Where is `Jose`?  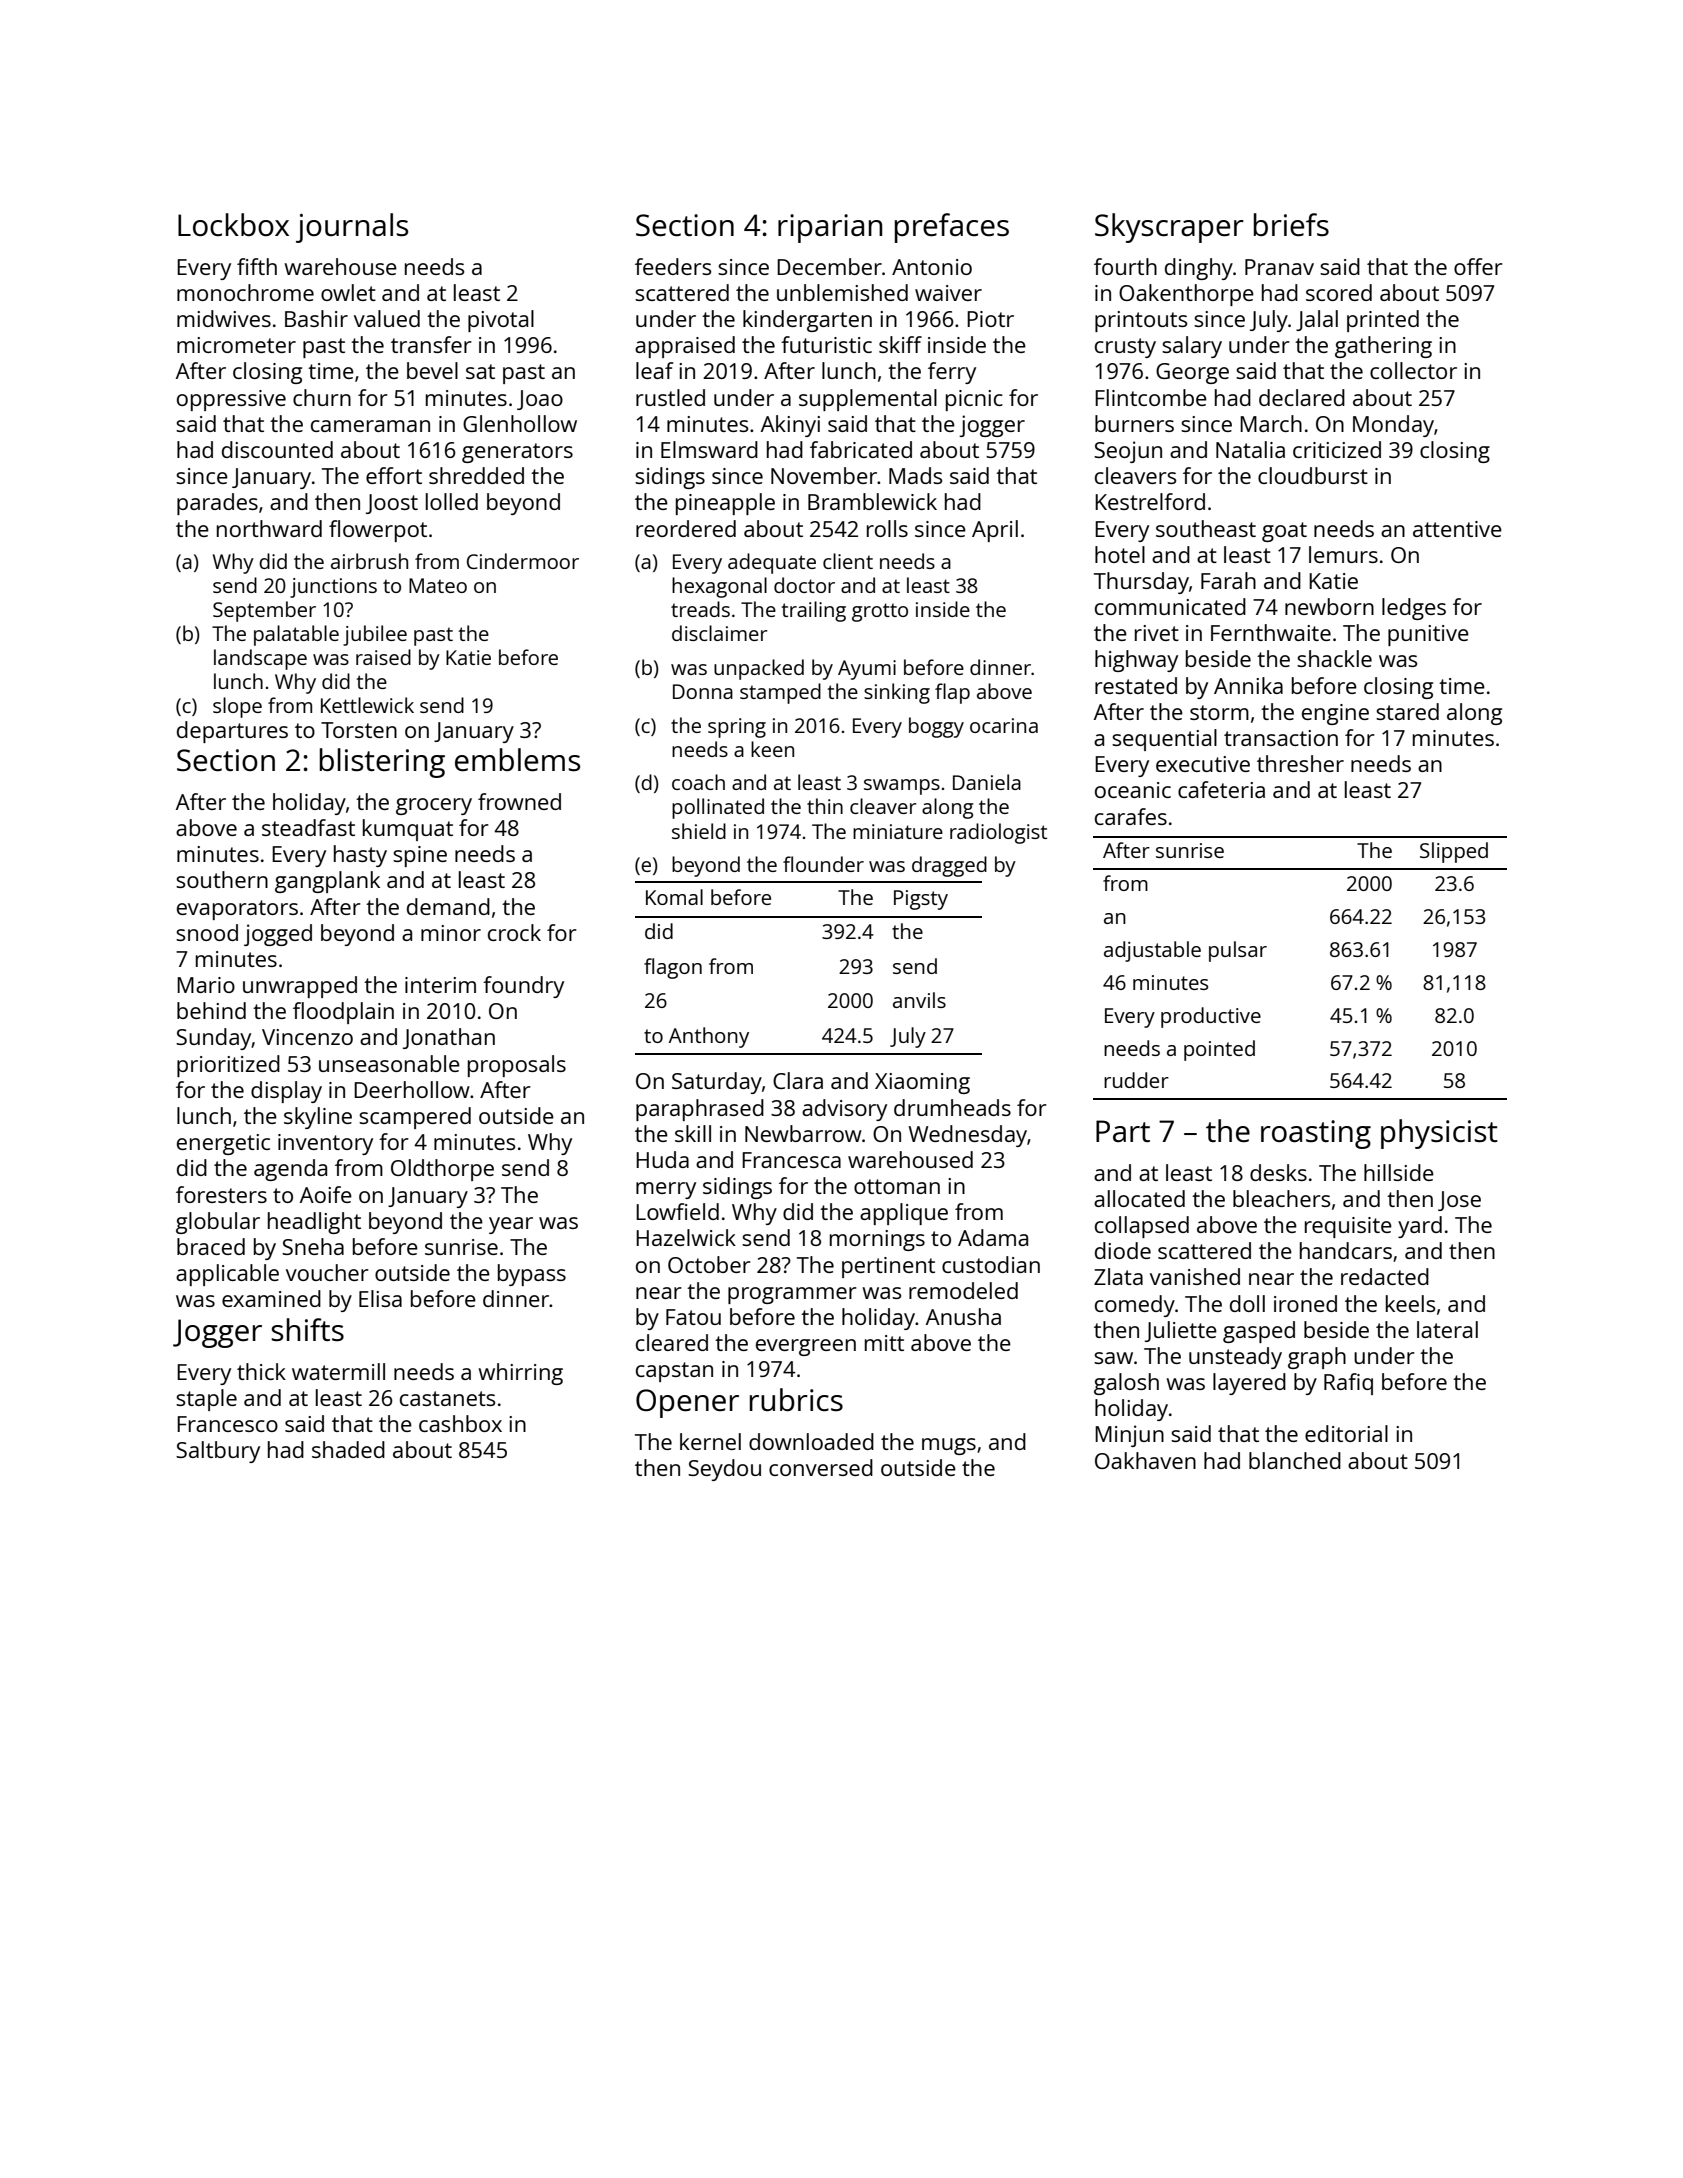 Jose is located at coordinates (1459, 1201).
